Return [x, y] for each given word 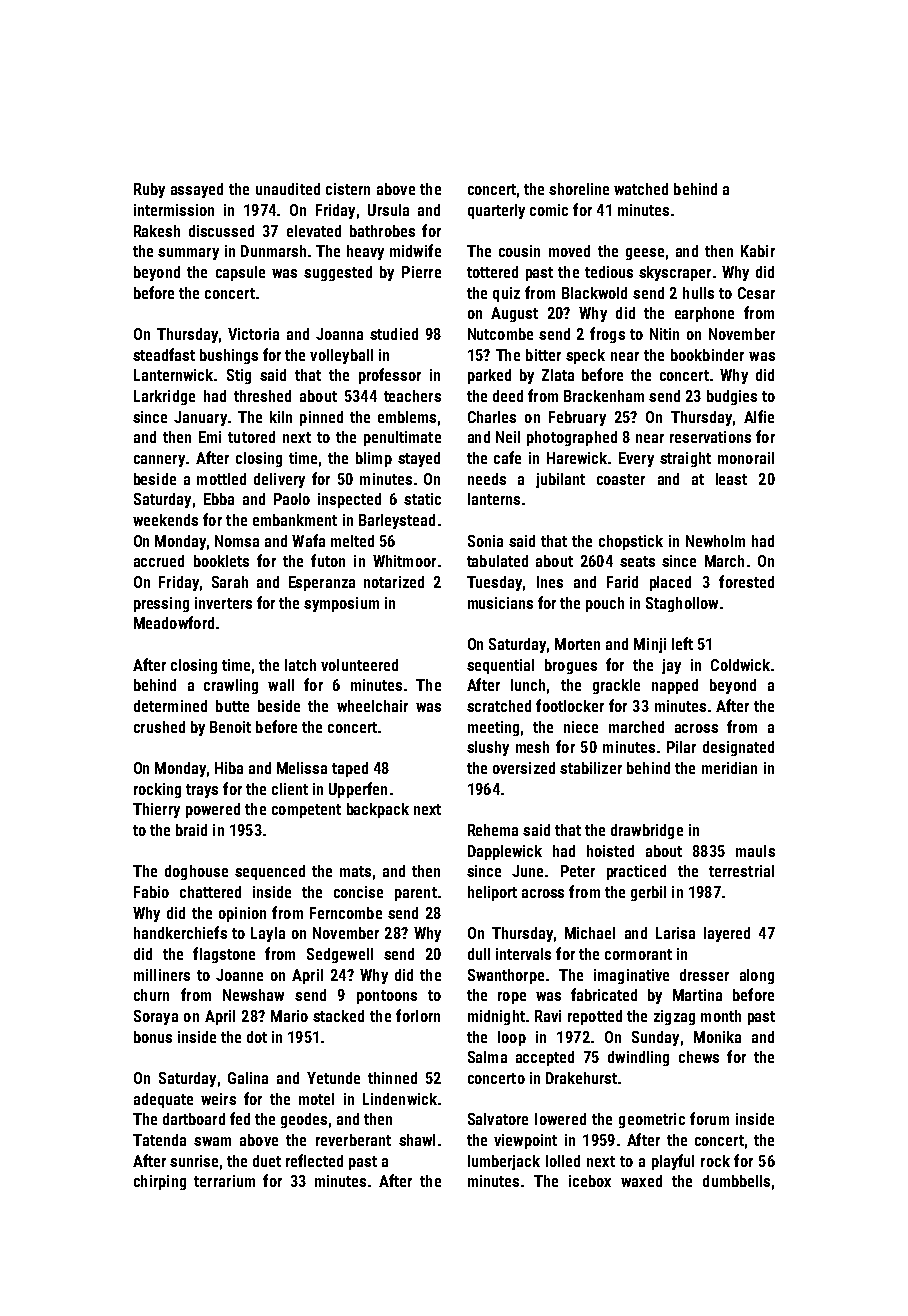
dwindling [638, 1058]
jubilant [560, 480]
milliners [162, 975]
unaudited [288, 189]
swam [212, 1141]
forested [746, 581]
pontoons [387, 997]
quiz [506, 294]
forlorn [418, 1015]
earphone [704, 314]
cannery [159, 461]
